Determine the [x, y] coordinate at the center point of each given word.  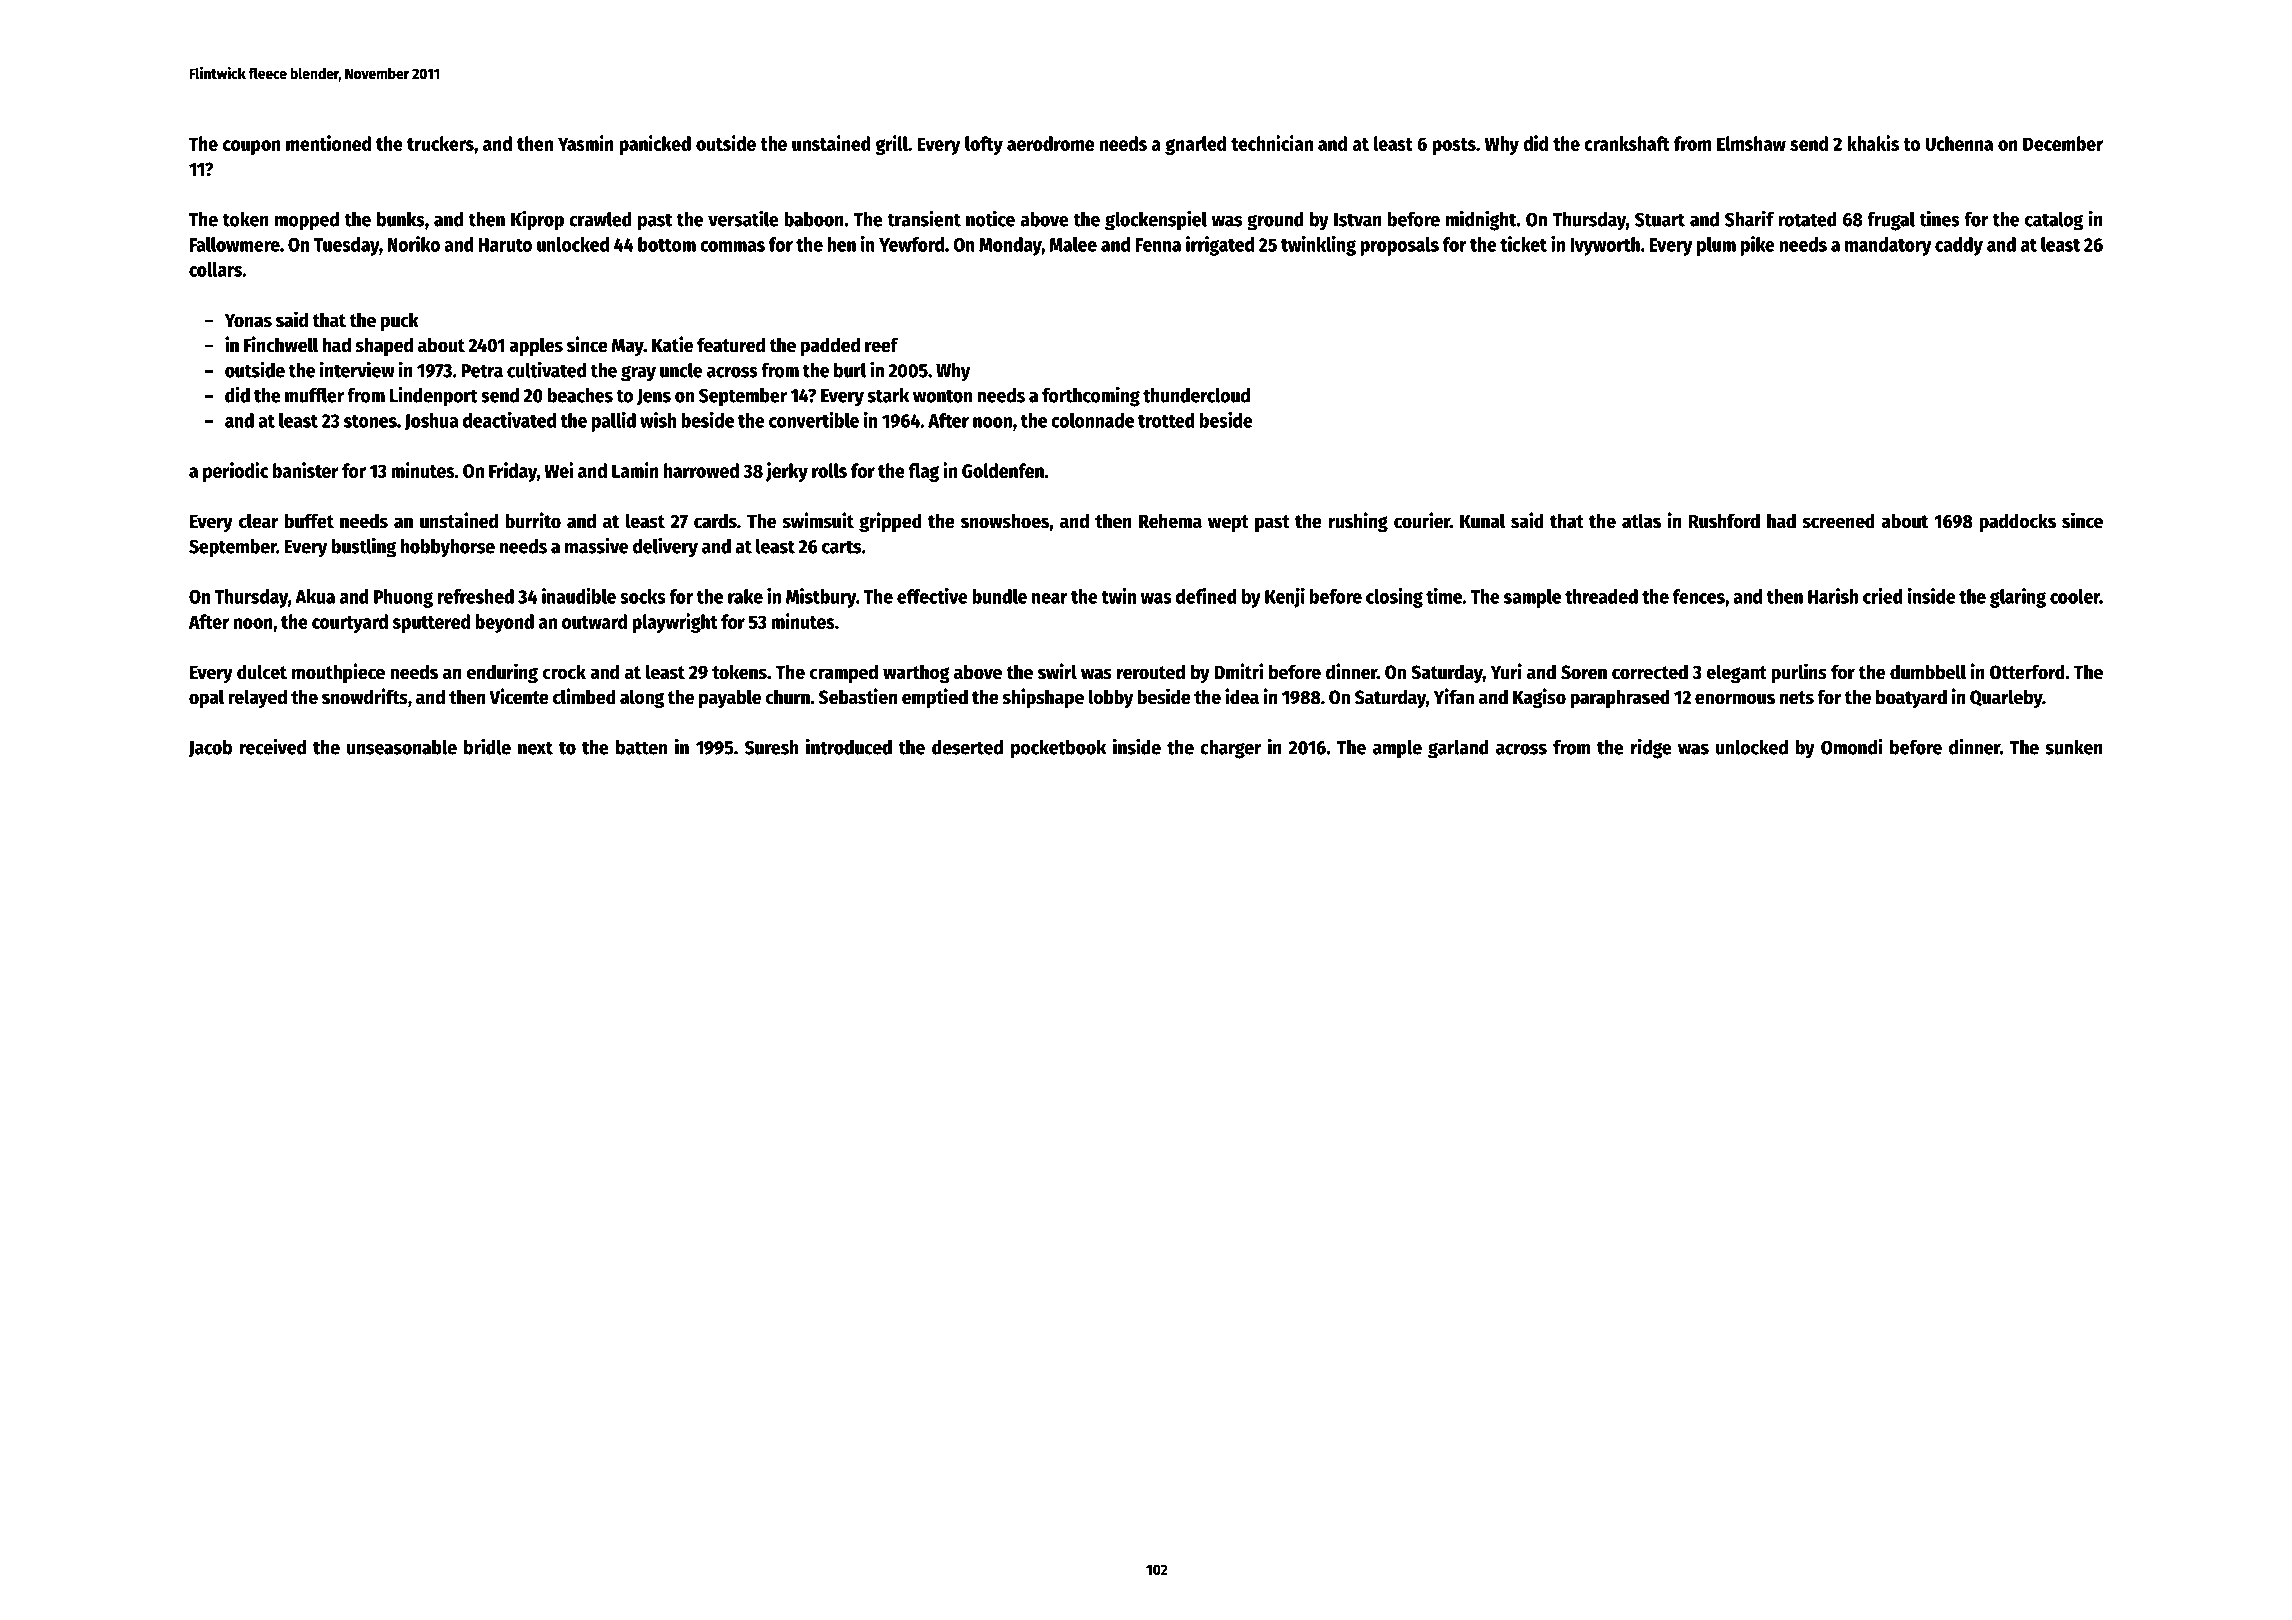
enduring [502, 673]
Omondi [1852, 746]
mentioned [328, 143]
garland [1458, 749]
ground [1275, 221]
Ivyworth [1605, 246]
